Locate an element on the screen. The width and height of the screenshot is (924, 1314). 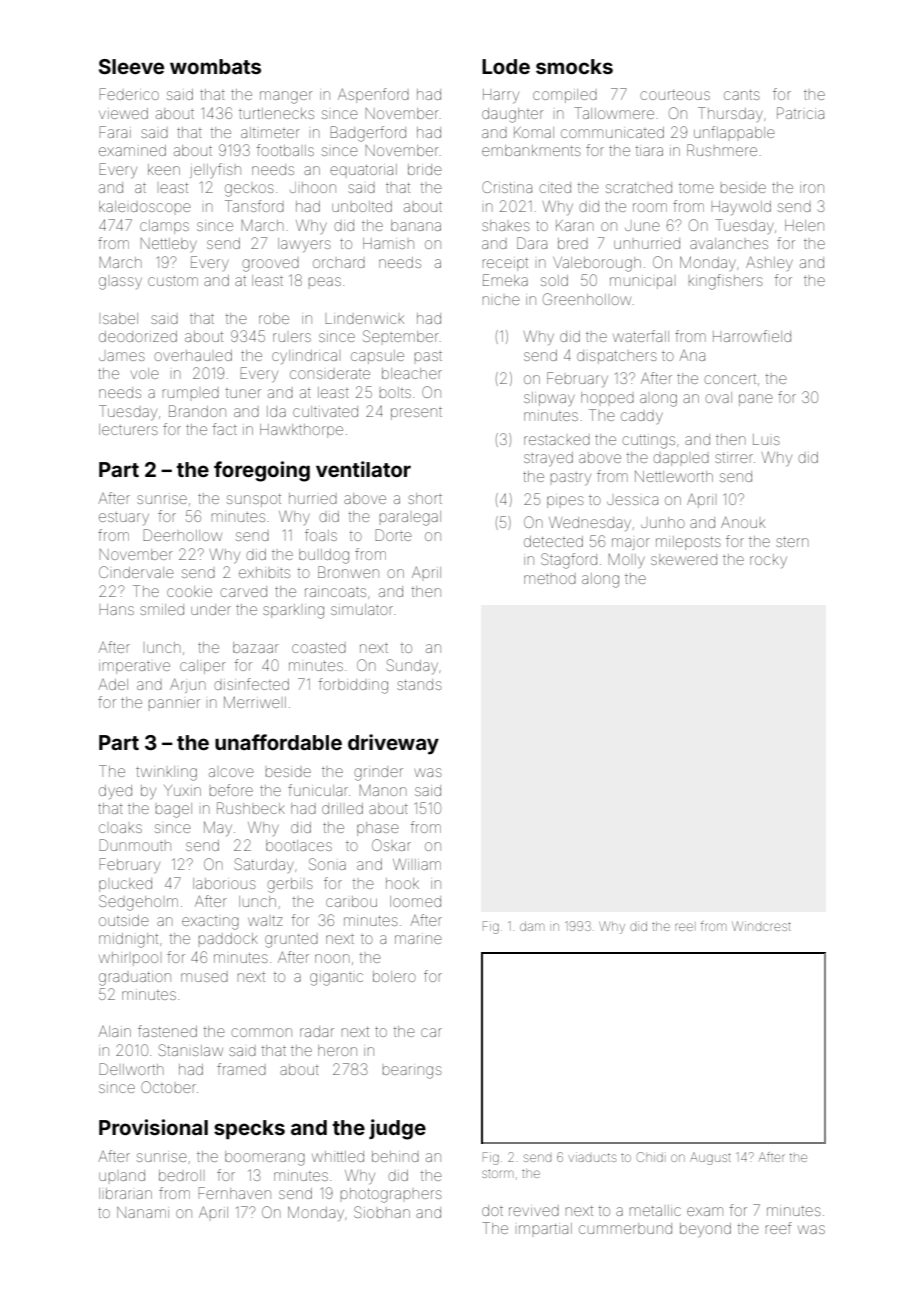
cants is located at coordinates (742, 95).
